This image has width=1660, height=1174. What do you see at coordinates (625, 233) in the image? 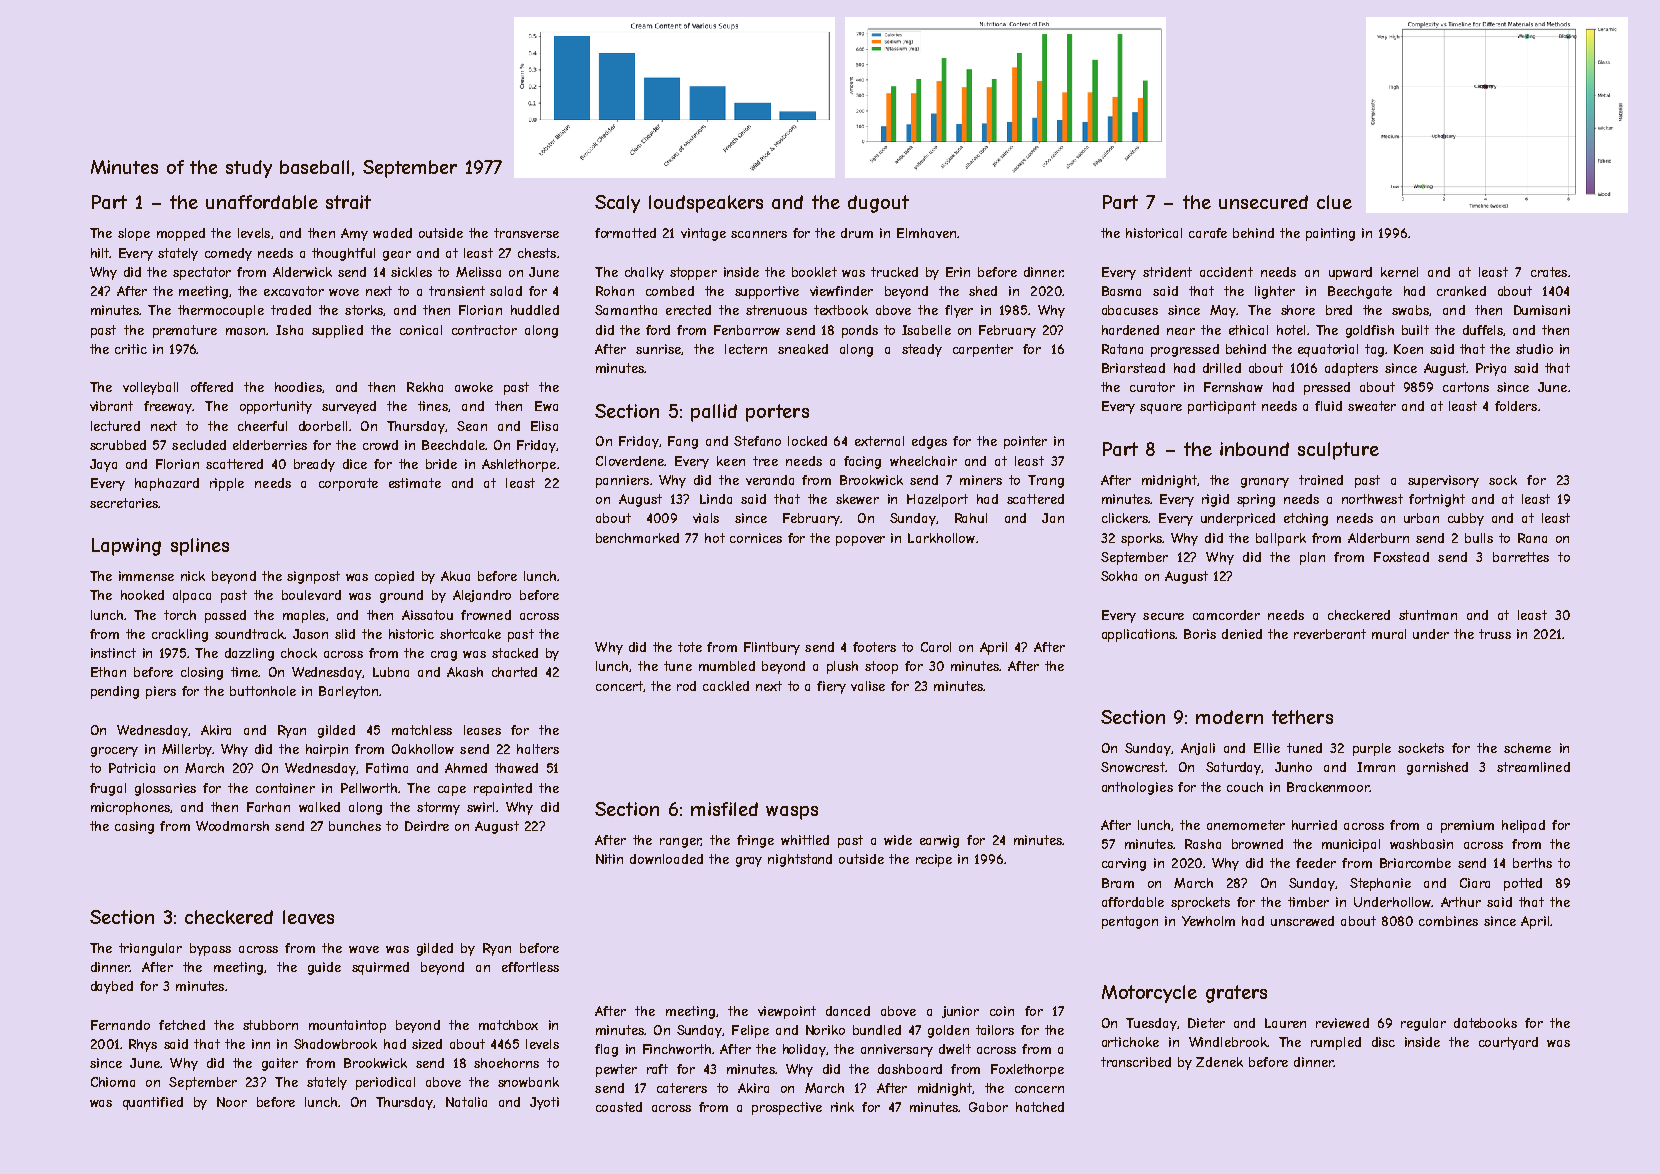
I see `formatted` at bounding box center [625, 233].
